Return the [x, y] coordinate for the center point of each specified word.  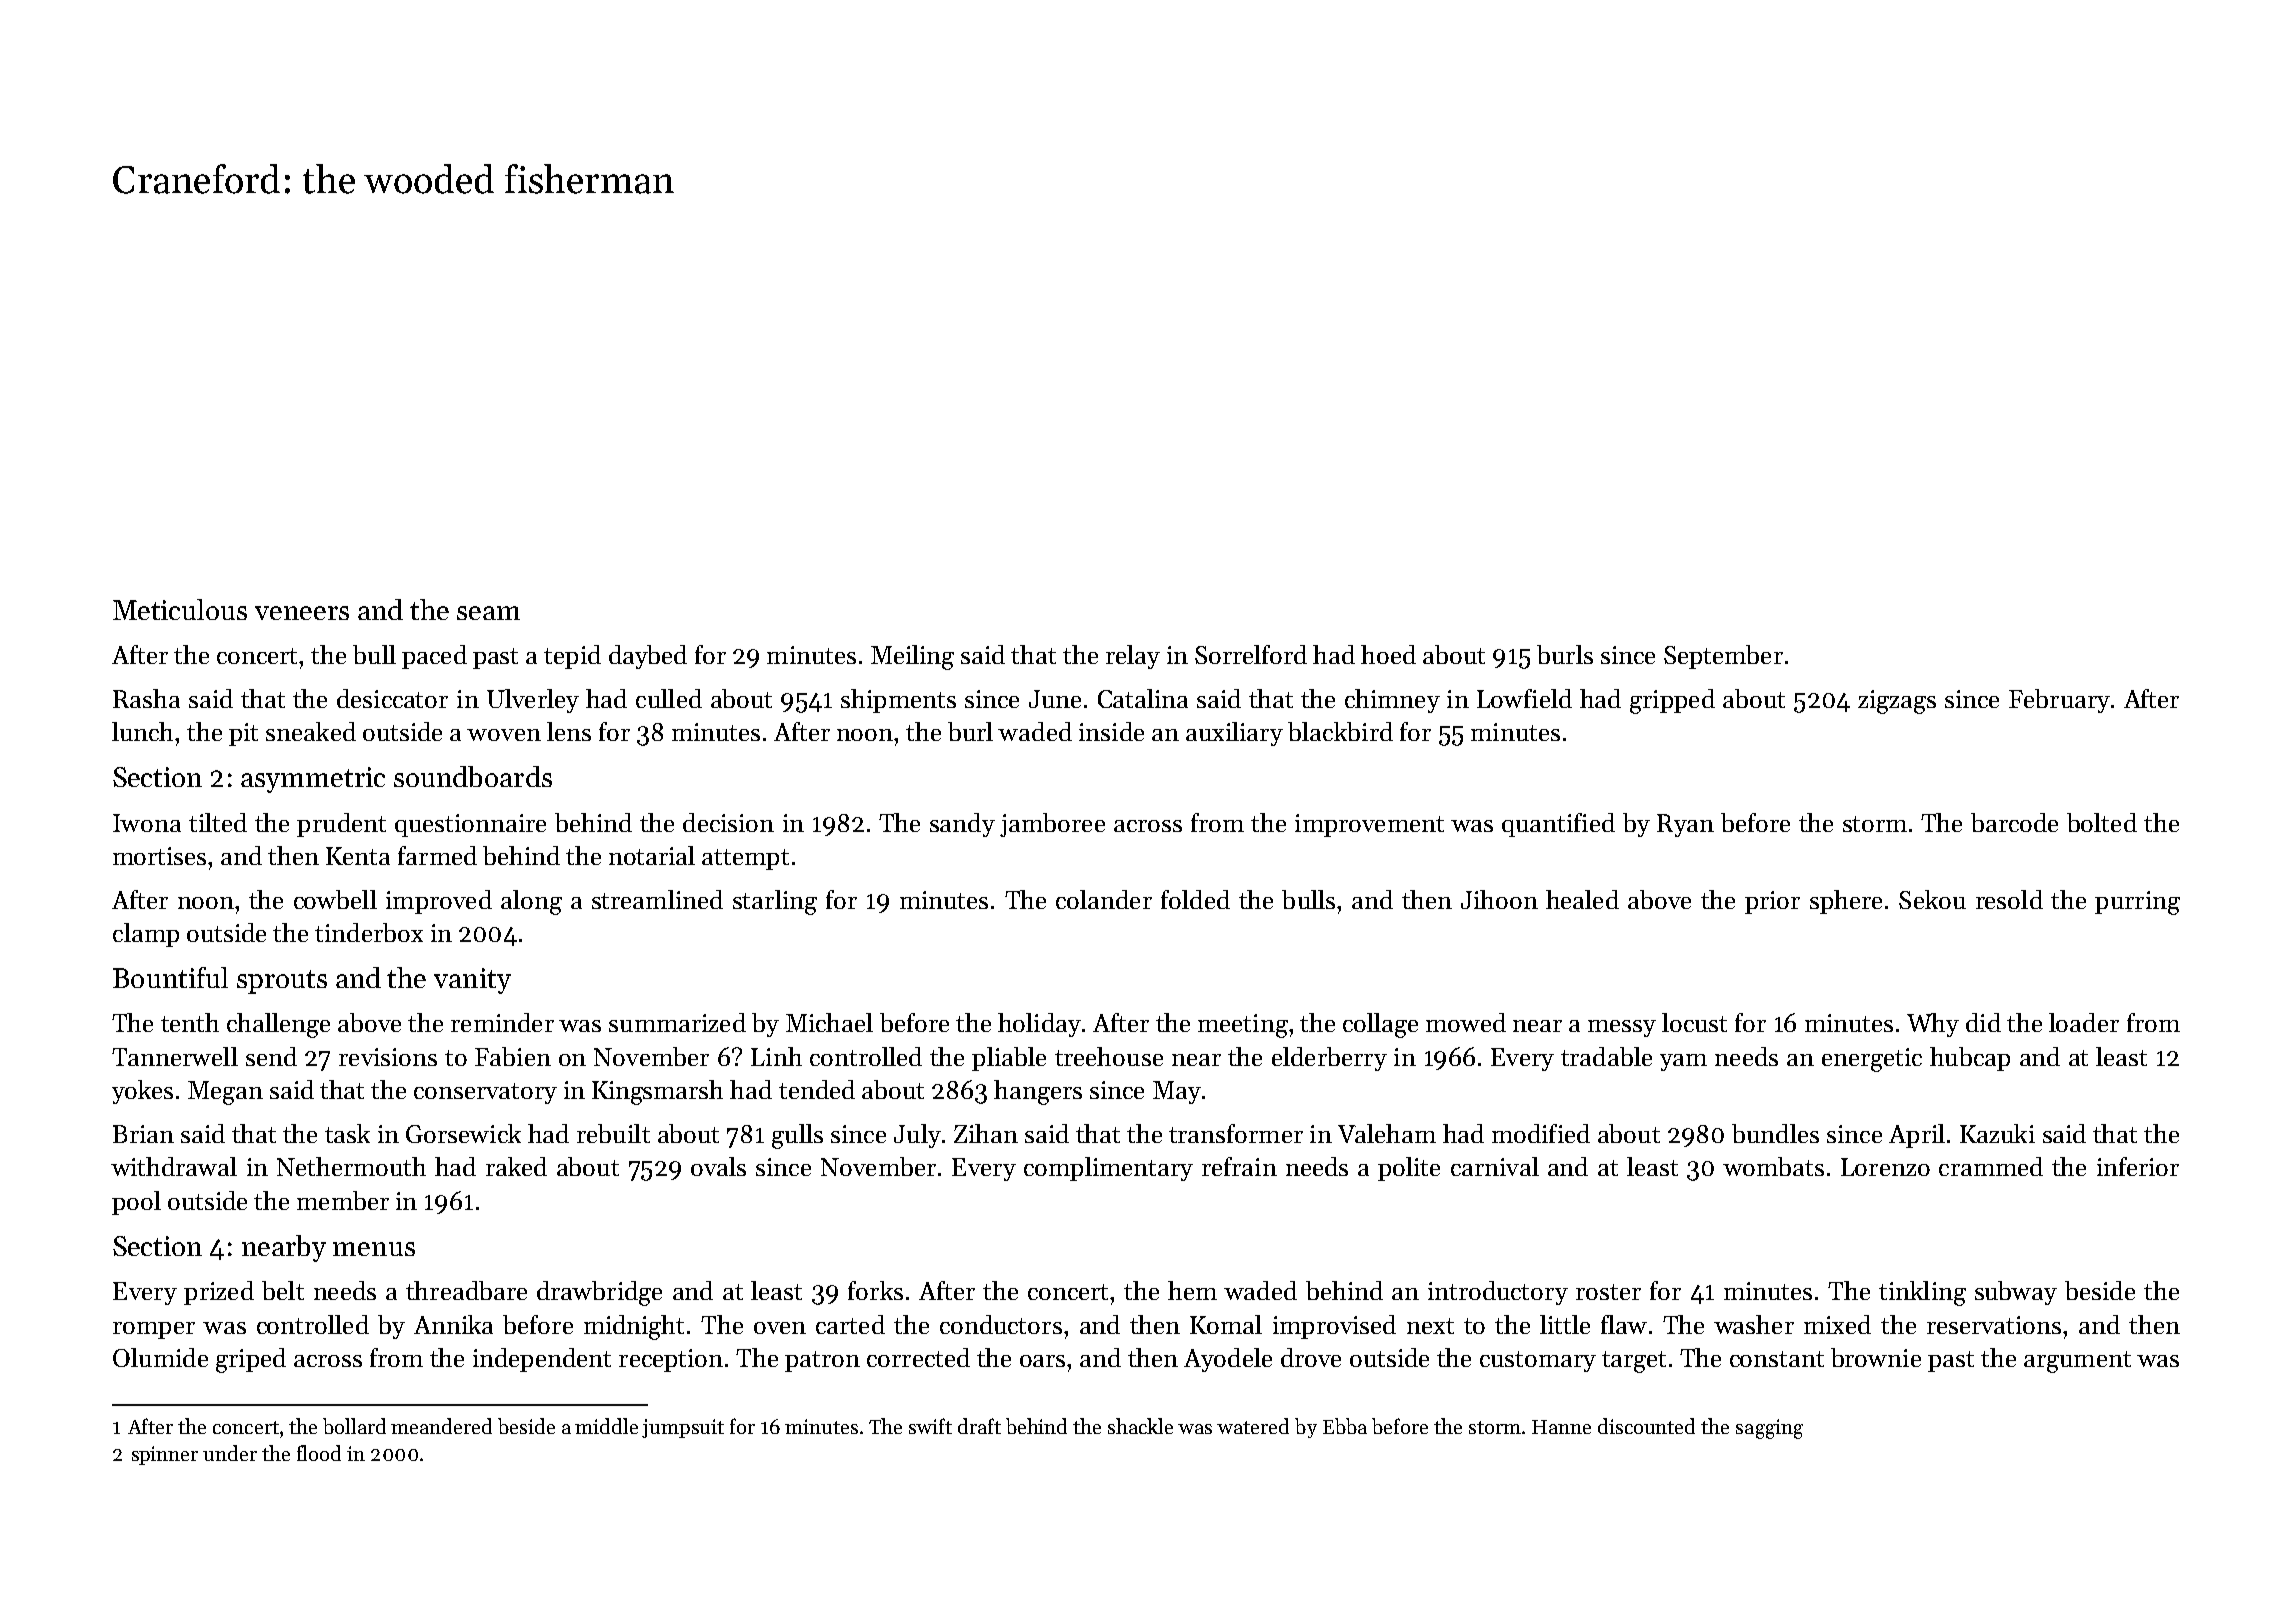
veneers [302, 613]
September [1723, 657]
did [1983, 1022]
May [1177, 1092]
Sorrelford [1251, 654]
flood [319, 1453]
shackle [1140, 1426]
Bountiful [170, 977]
